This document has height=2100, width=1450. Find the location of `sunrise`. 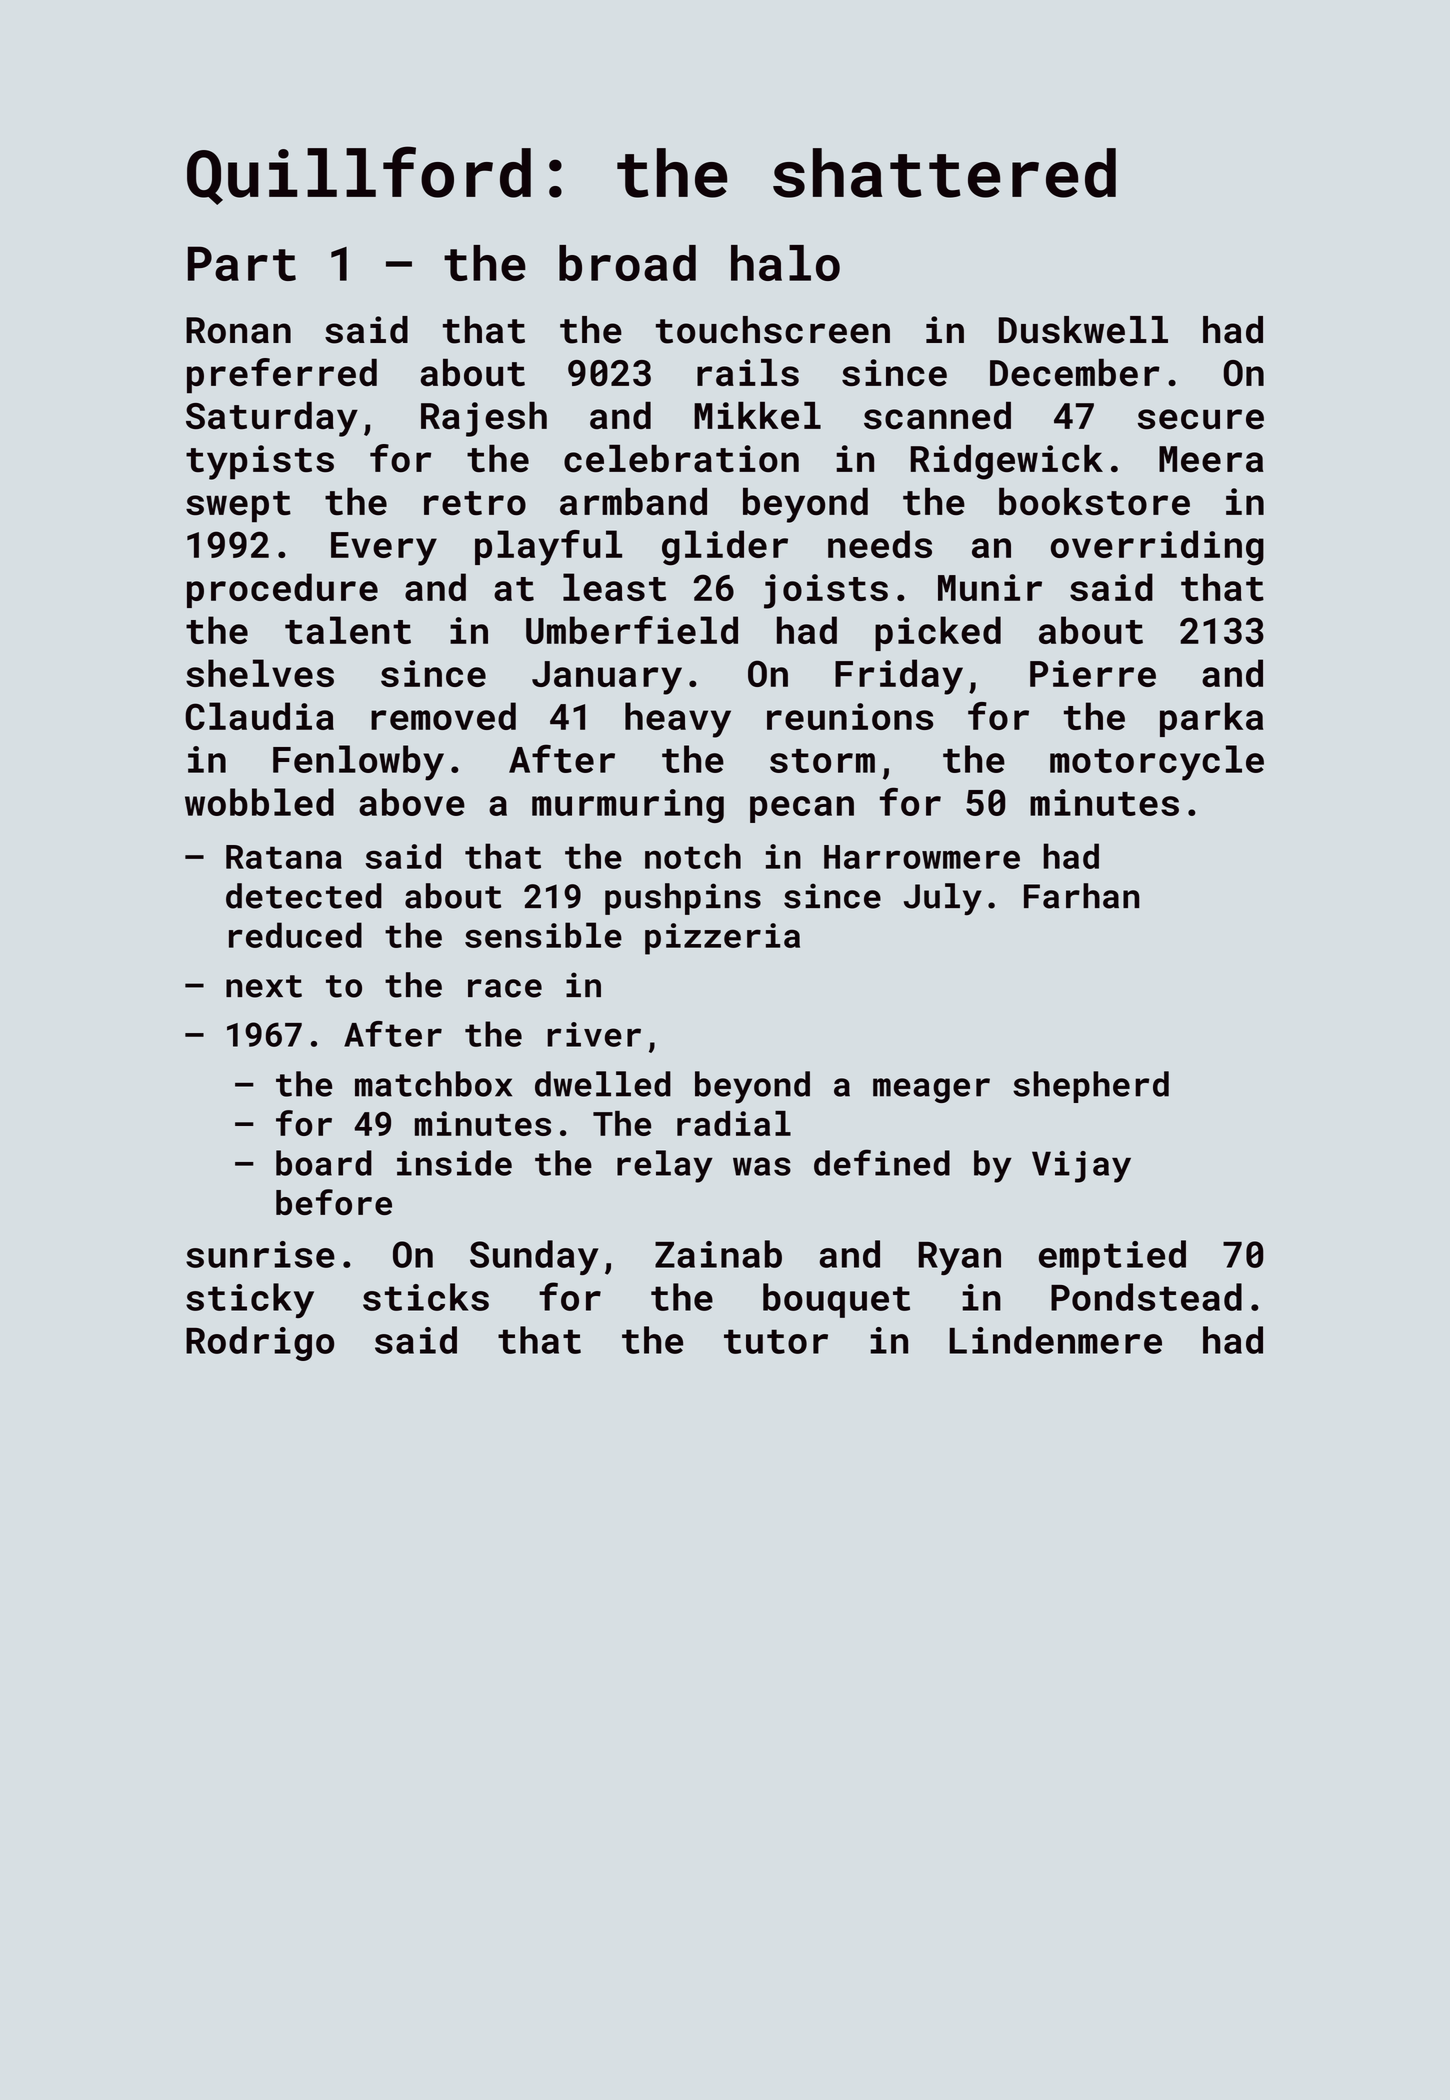

sunrise is located at coordinates (260, 1254).
